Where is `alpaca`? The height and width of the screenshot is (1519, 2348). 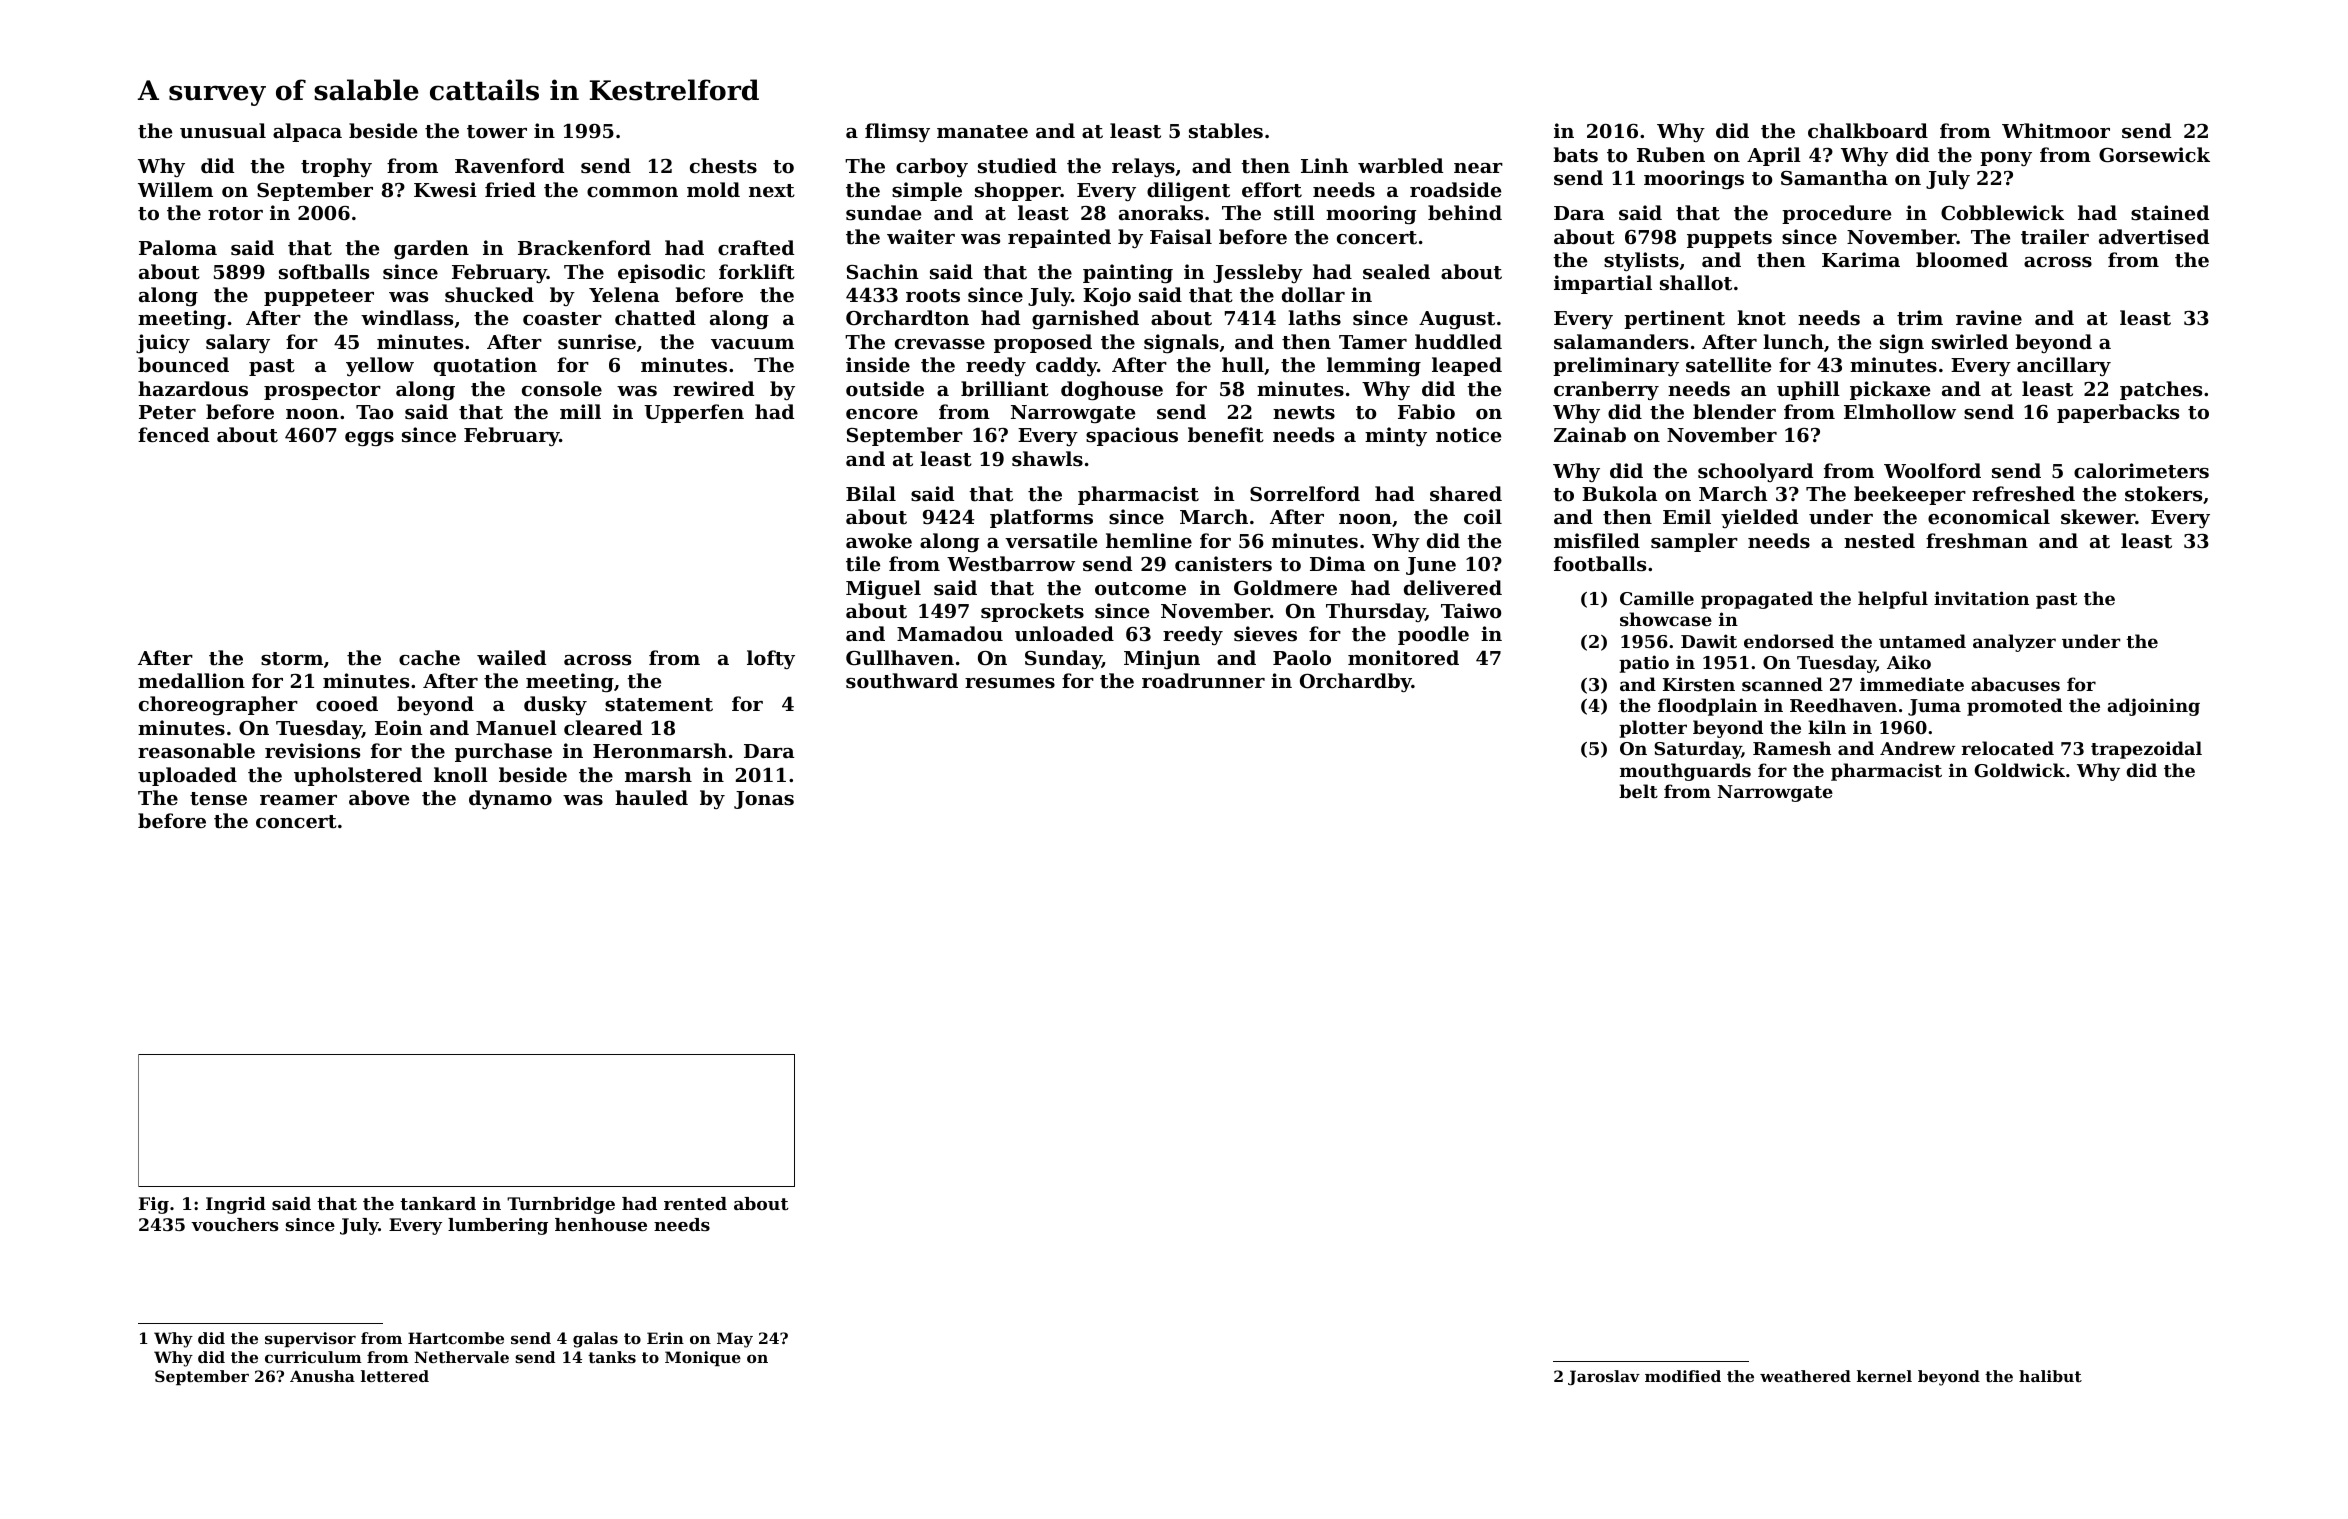
alpaca is located at coordinates (307, 132).
